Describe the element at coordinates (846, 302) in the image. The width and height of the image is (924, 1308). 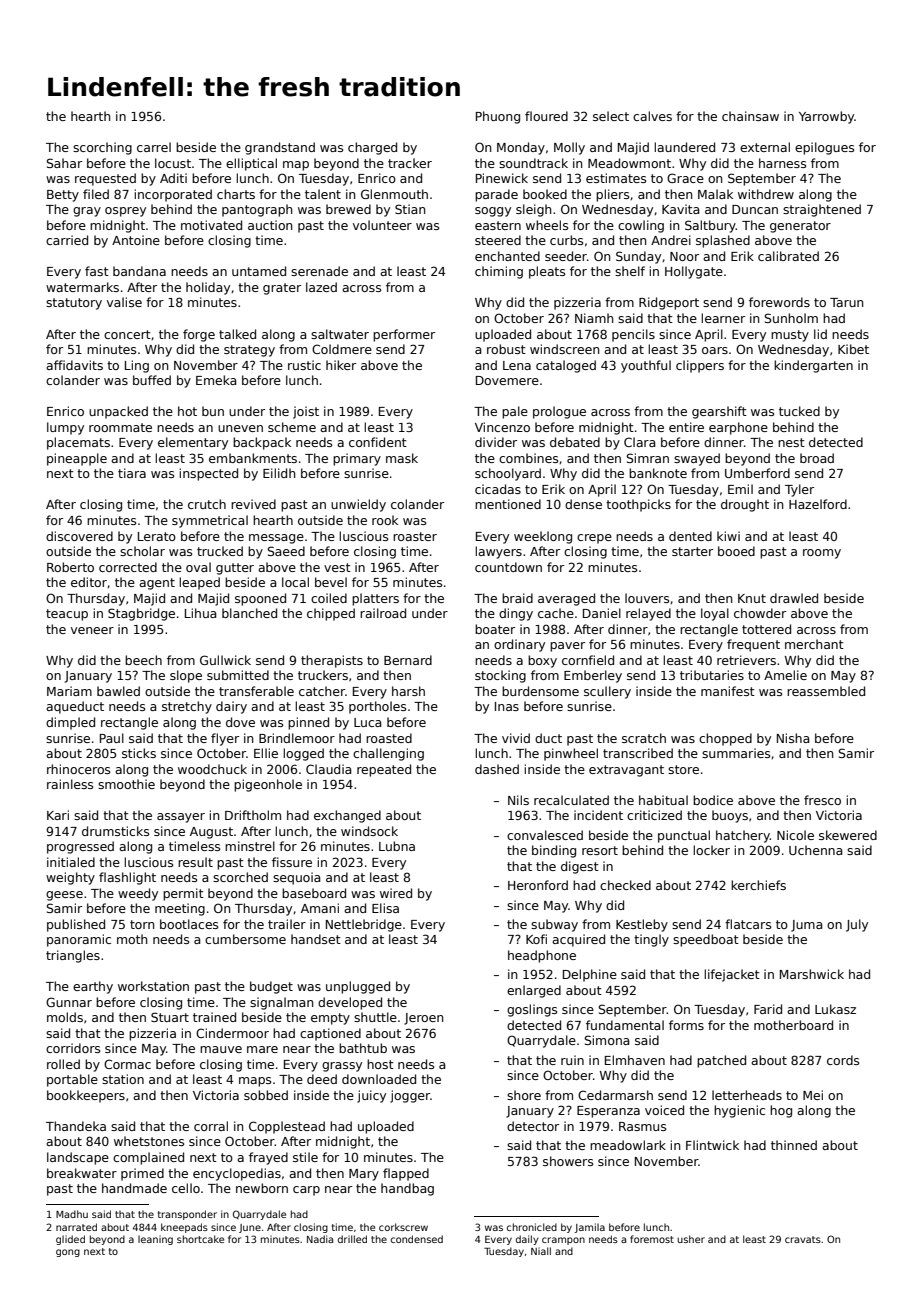
I see `Tarun` at that location.
